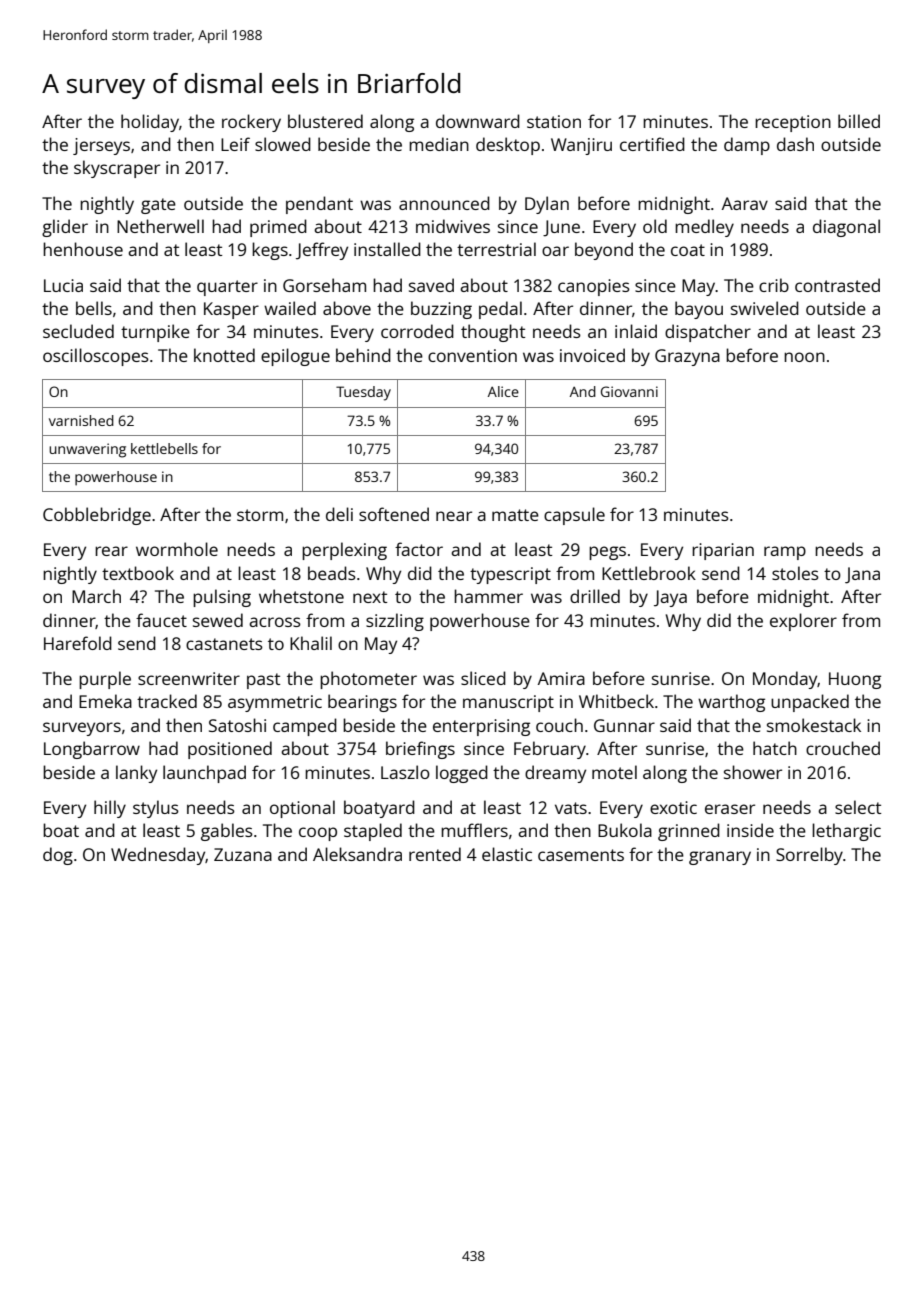 The width and height of the screenshot is (924, 1308). I want to click on Kasper, so click(231, 310).
